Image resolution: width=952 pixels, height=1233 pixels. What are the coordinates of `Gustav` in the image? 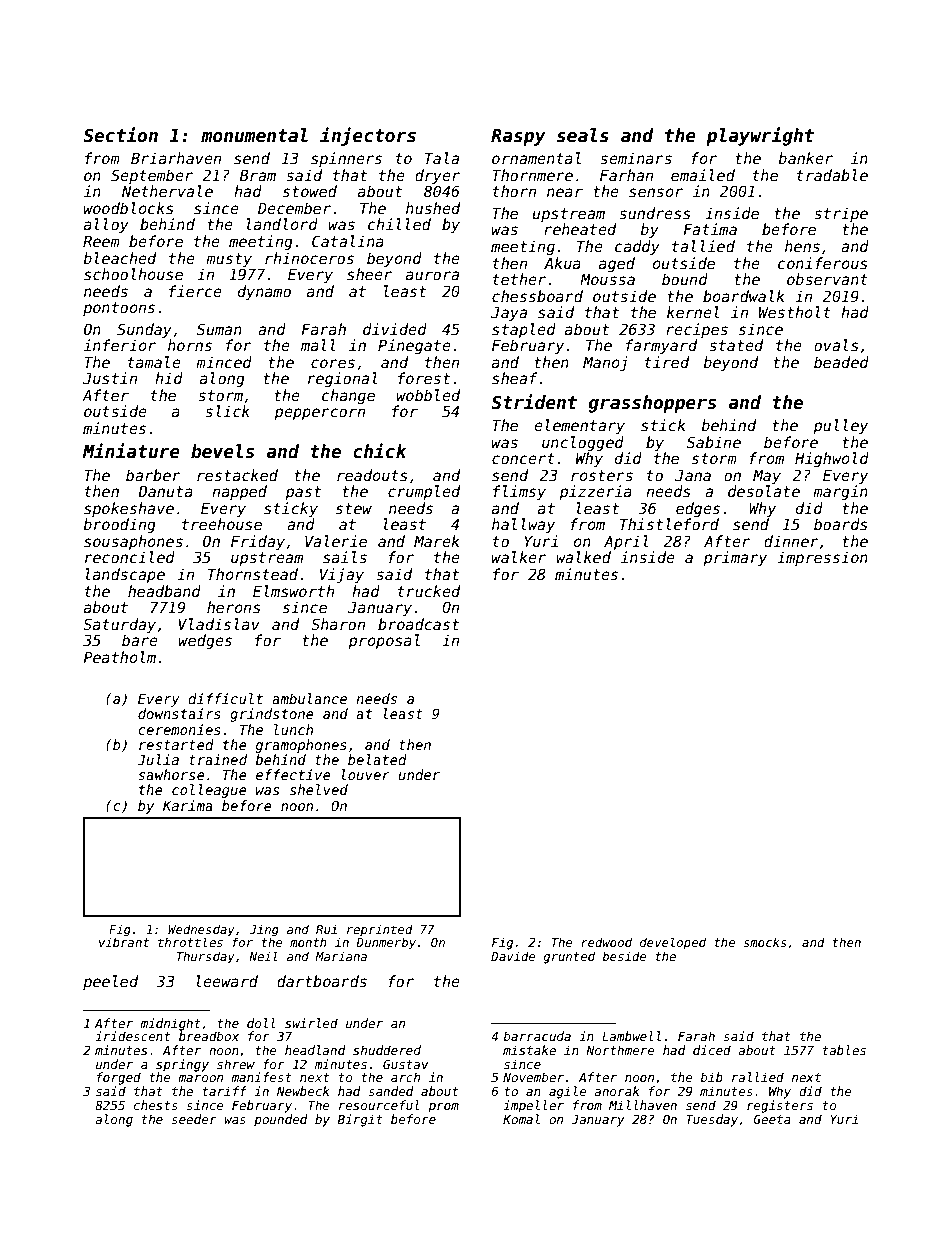 It's located at (406, 1064).
